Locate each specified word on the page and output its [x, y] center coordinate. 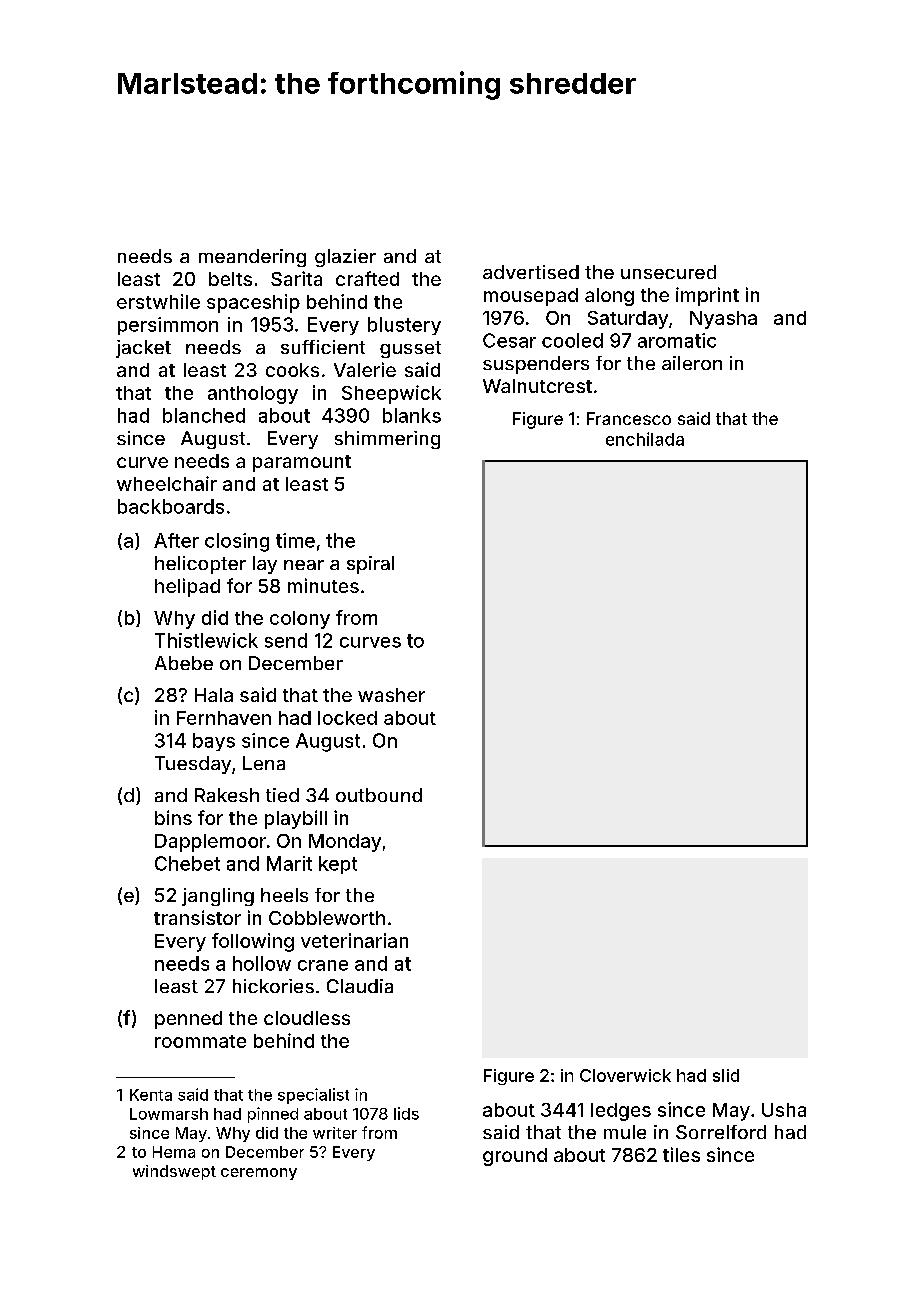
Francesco [629, 418]
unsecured [668, 272]
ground [515, 1157]
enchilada [645, 439]
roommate [200, 1041]
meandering [252, 258]
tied [282, 795]
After [176, 540]
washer [391, 695]
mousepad [531, 297]
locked [347, 718]
